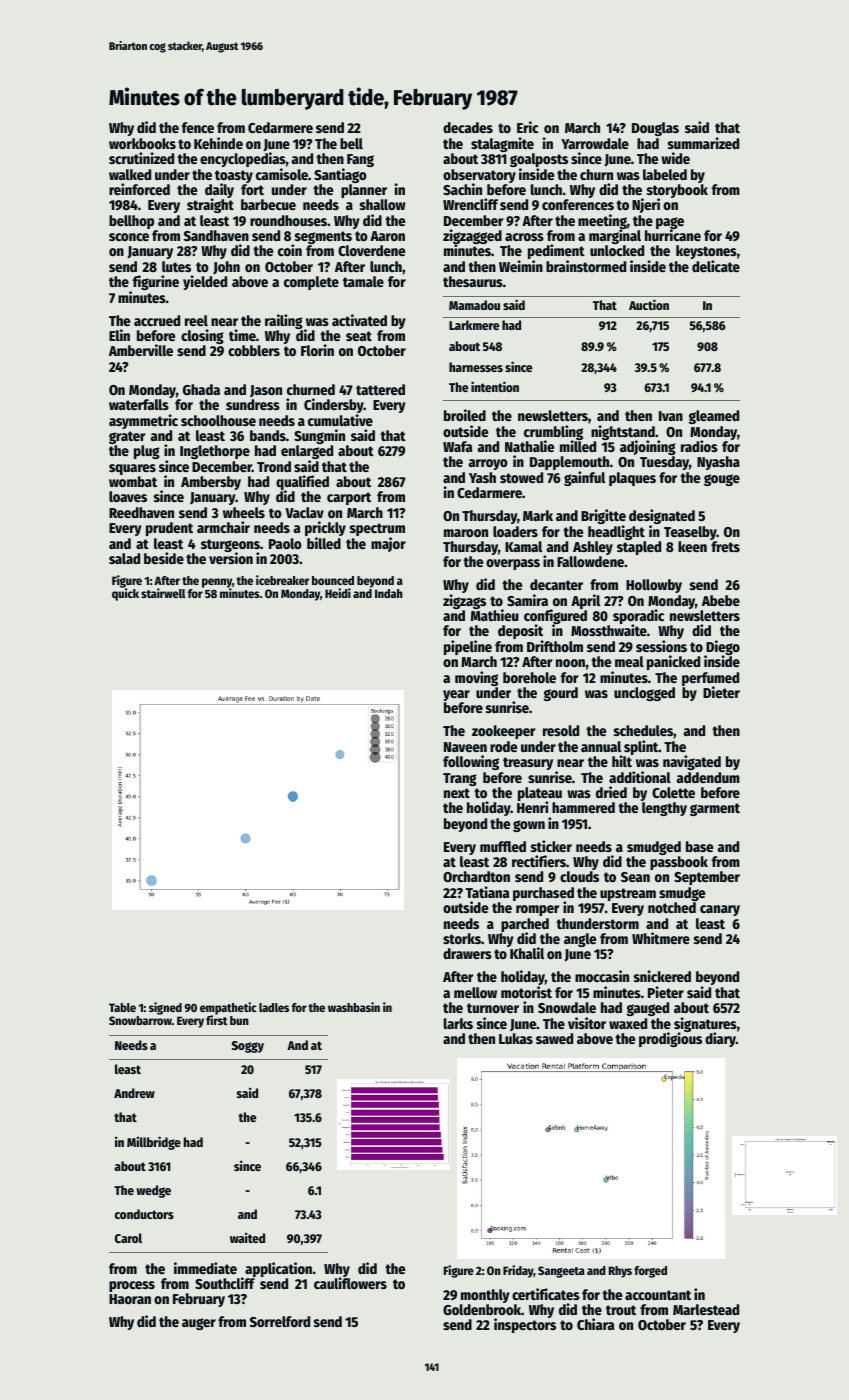  I want to click on Dieter, so click(721, 692).
